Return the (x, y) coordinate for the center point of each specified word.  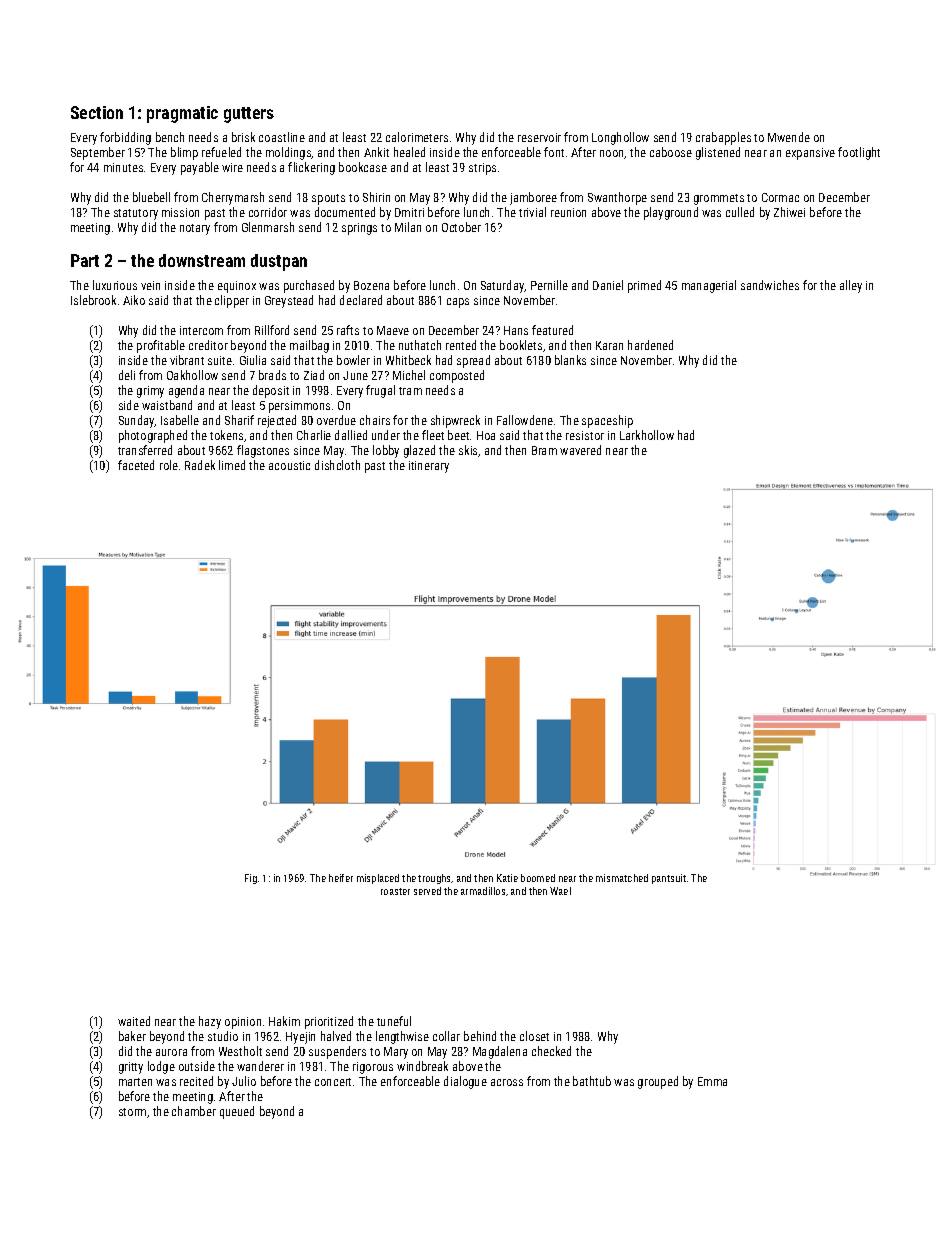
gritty (131, 1068)
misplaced (378, 879)
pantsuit (669, 879)
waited (134, 1021)
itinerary (429, 467)
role (169, 465)
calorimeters (417, 137)
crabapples (723, 138)
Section (97, 112)
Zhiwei (789, 212)
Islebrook (93, 300)
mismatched (622, 878)
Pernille (549, 285)
